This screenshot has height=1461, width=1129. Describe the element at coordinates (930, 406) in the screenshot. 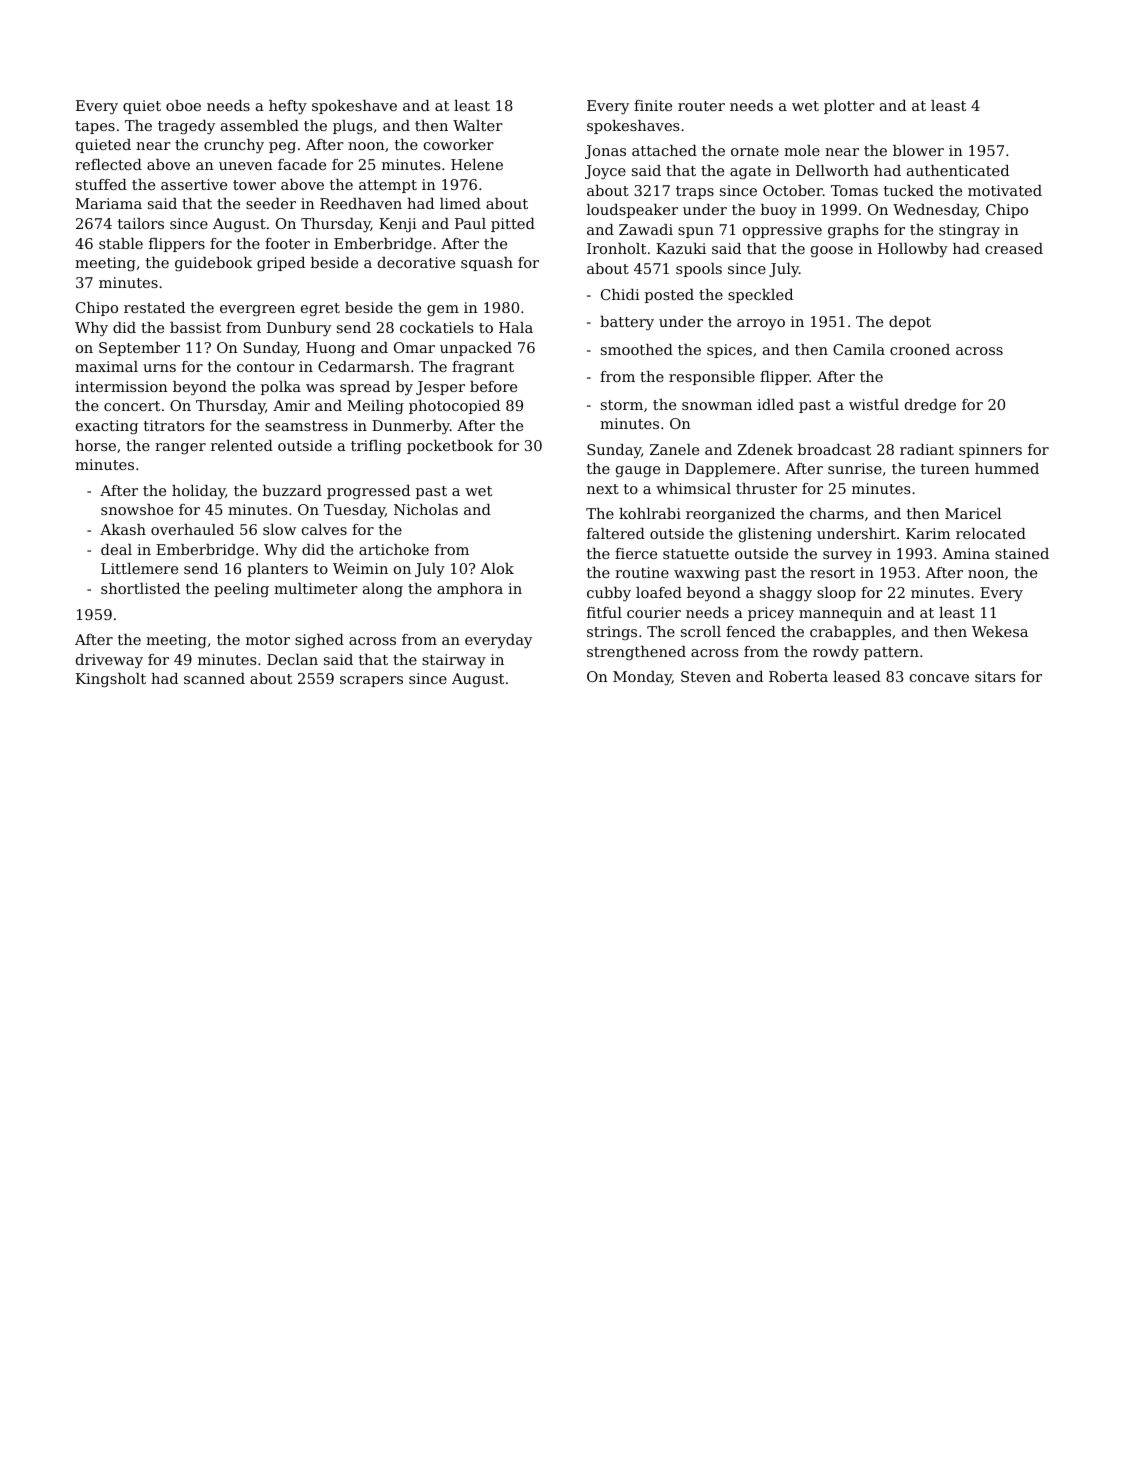

I see `dredge` at that location.
